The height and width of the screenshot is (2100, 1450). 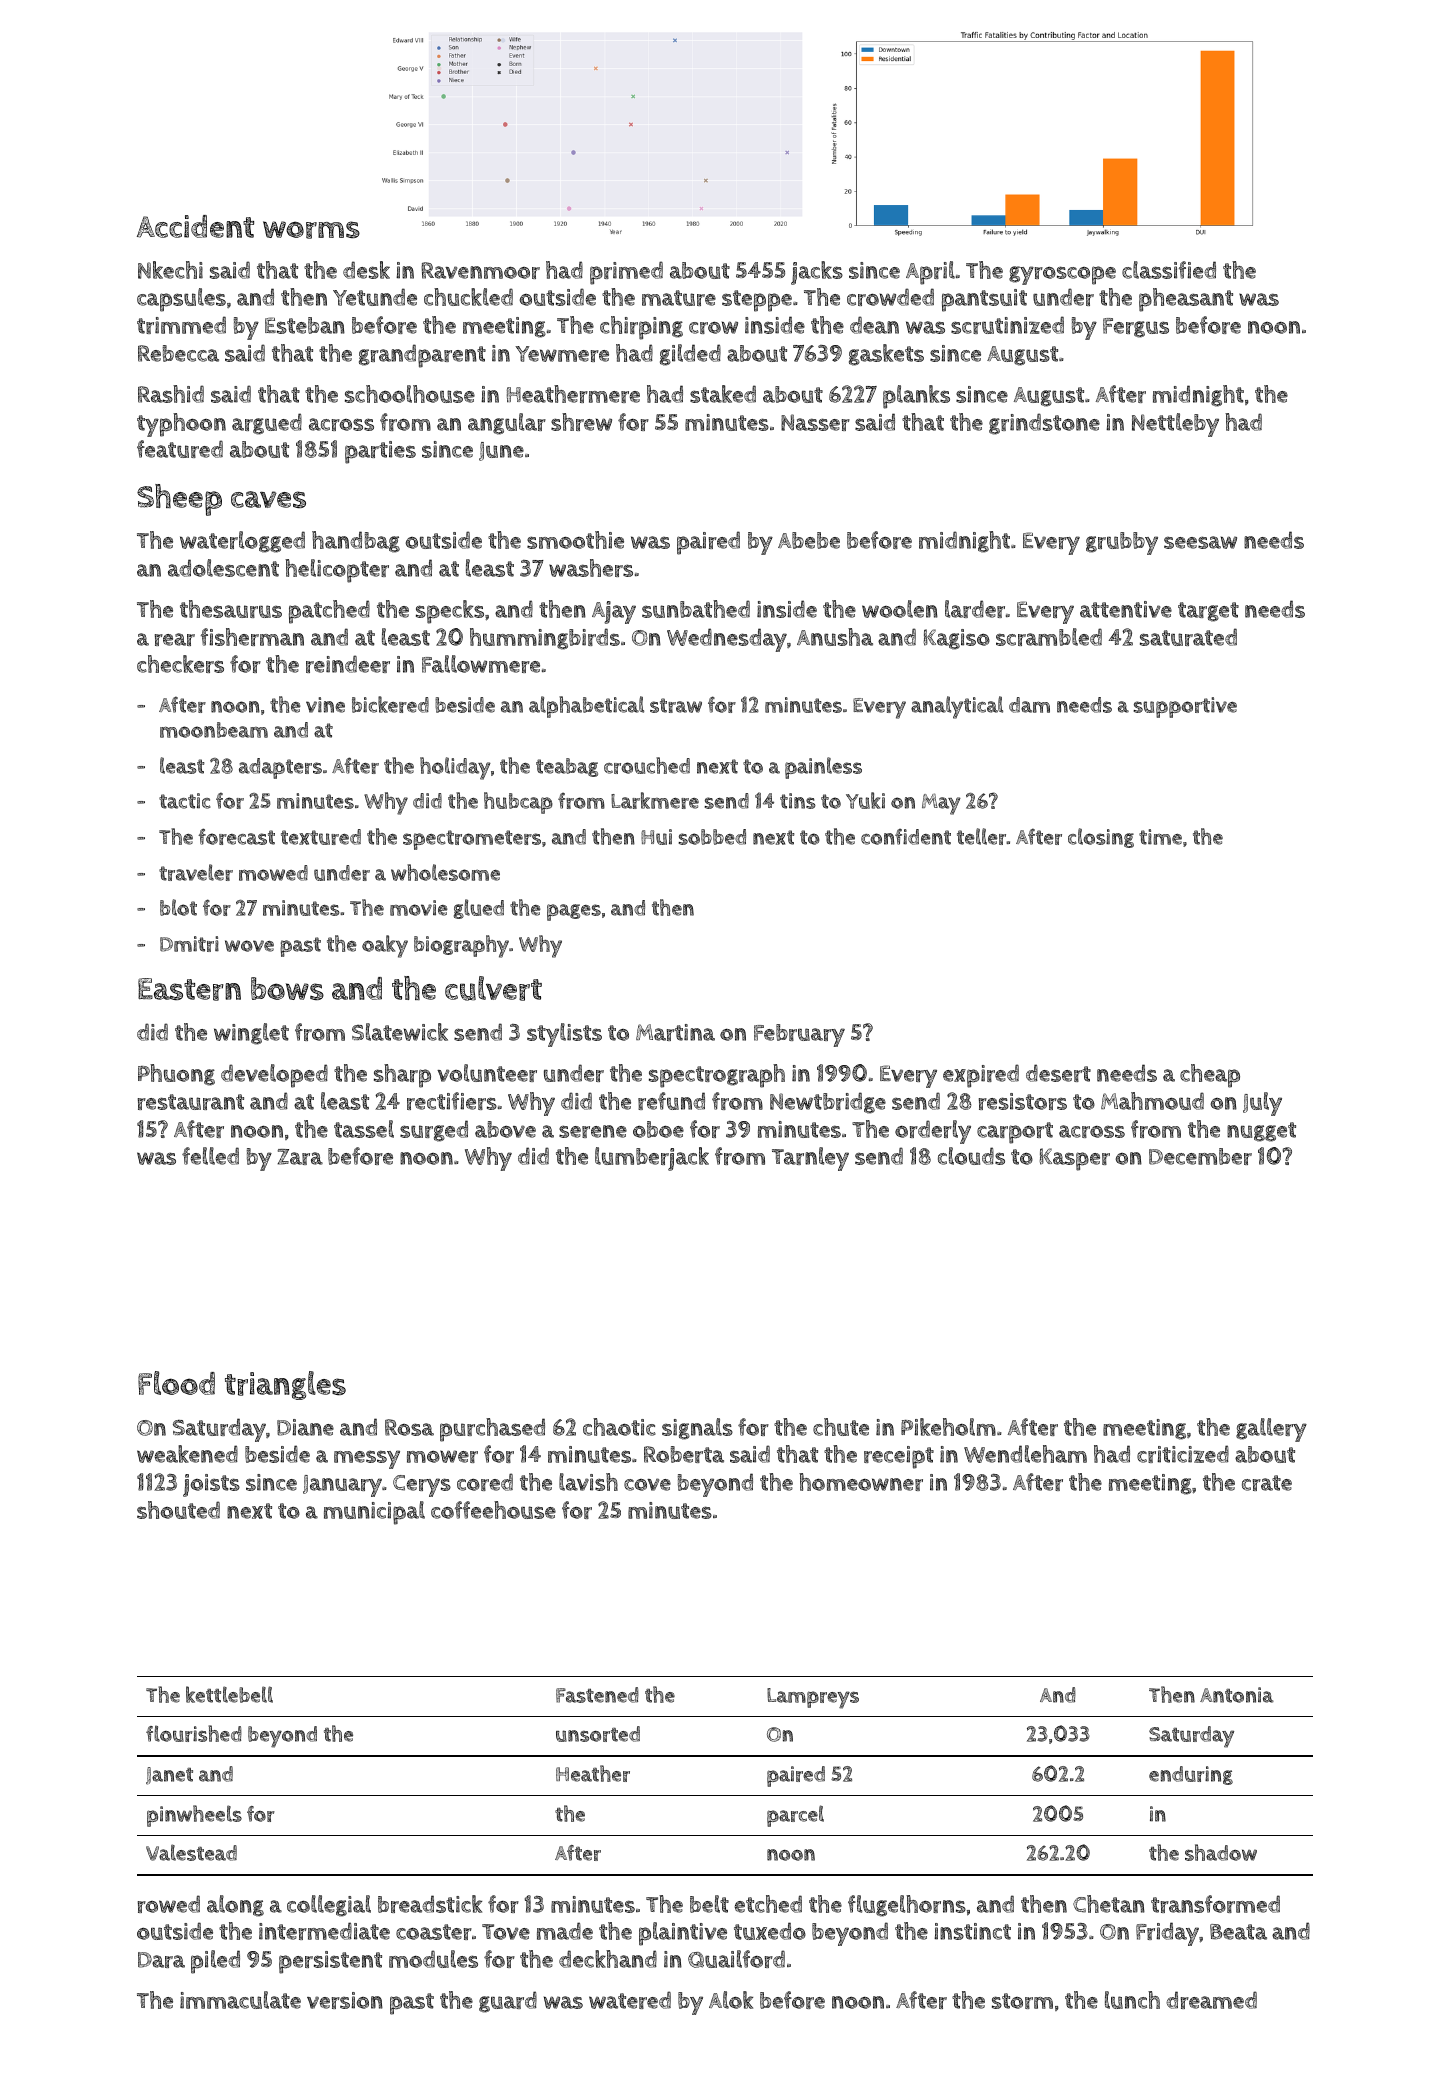 What do you see at coordinates (430, 1904) in the screenshot?
I see `breadstick` at bounding box center [430, 1904].
